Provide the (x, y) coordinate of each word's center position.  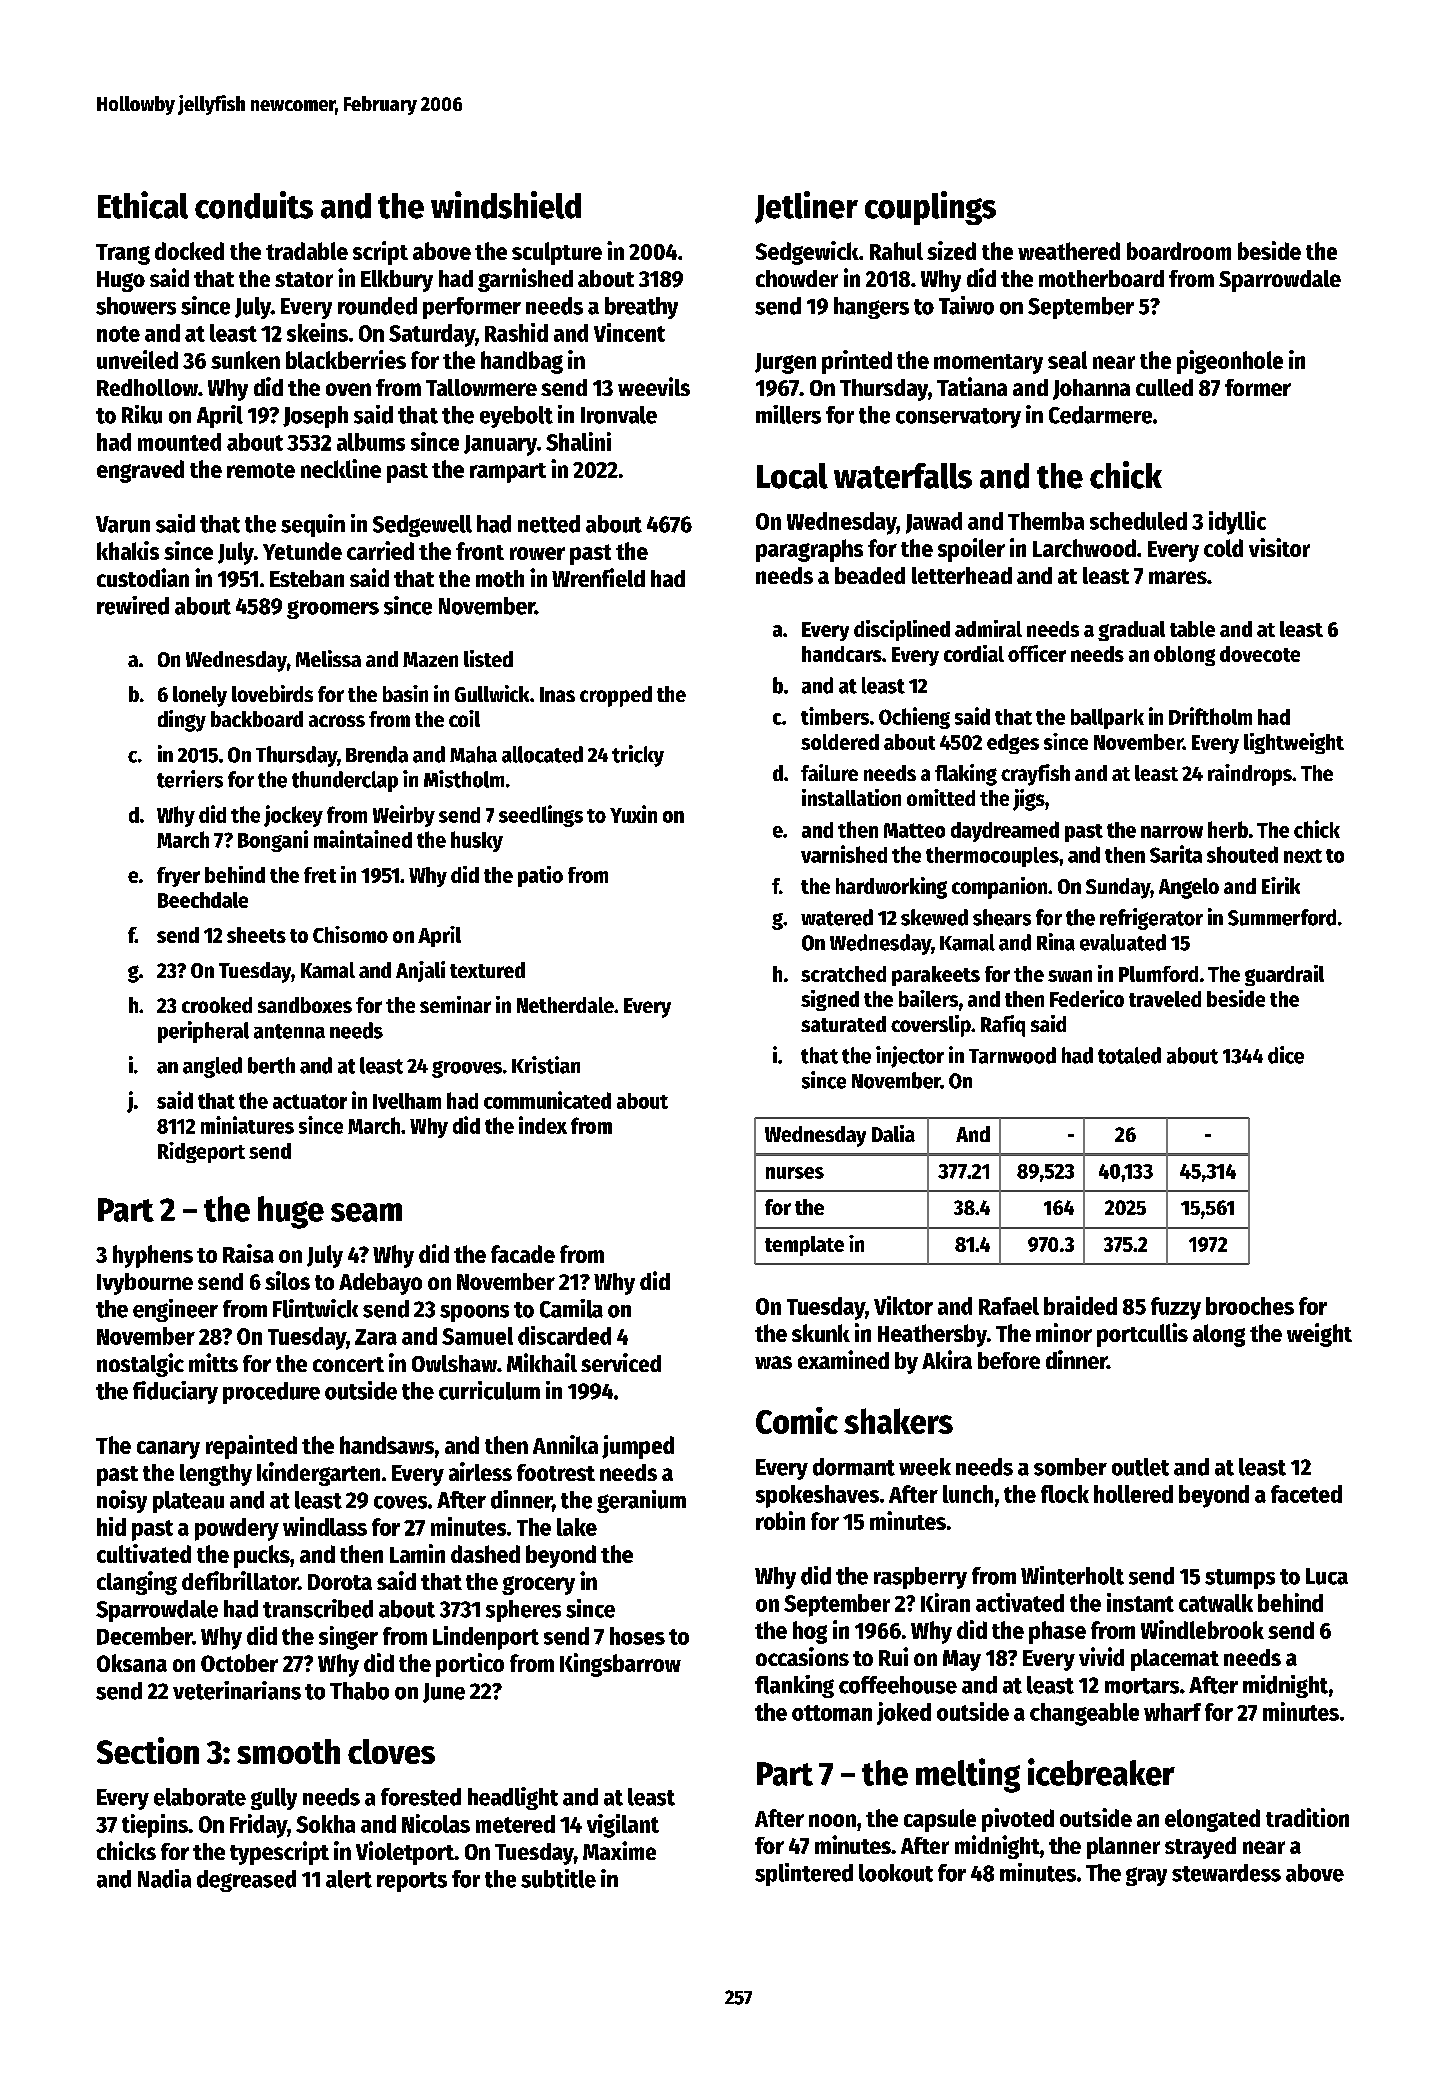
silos (287, 1280)
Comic (797, 1420)
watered (837, 917)
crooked (217, 1005)
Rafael (1009, 1306)
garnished (525, 280)
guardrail (1284, 975)
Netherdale (565, 1005)
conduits (254, 205)
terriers (190, 779)
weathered (1069, 251)
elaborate (200, 1797)
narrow (1172, 832)
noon (832, 1820)
